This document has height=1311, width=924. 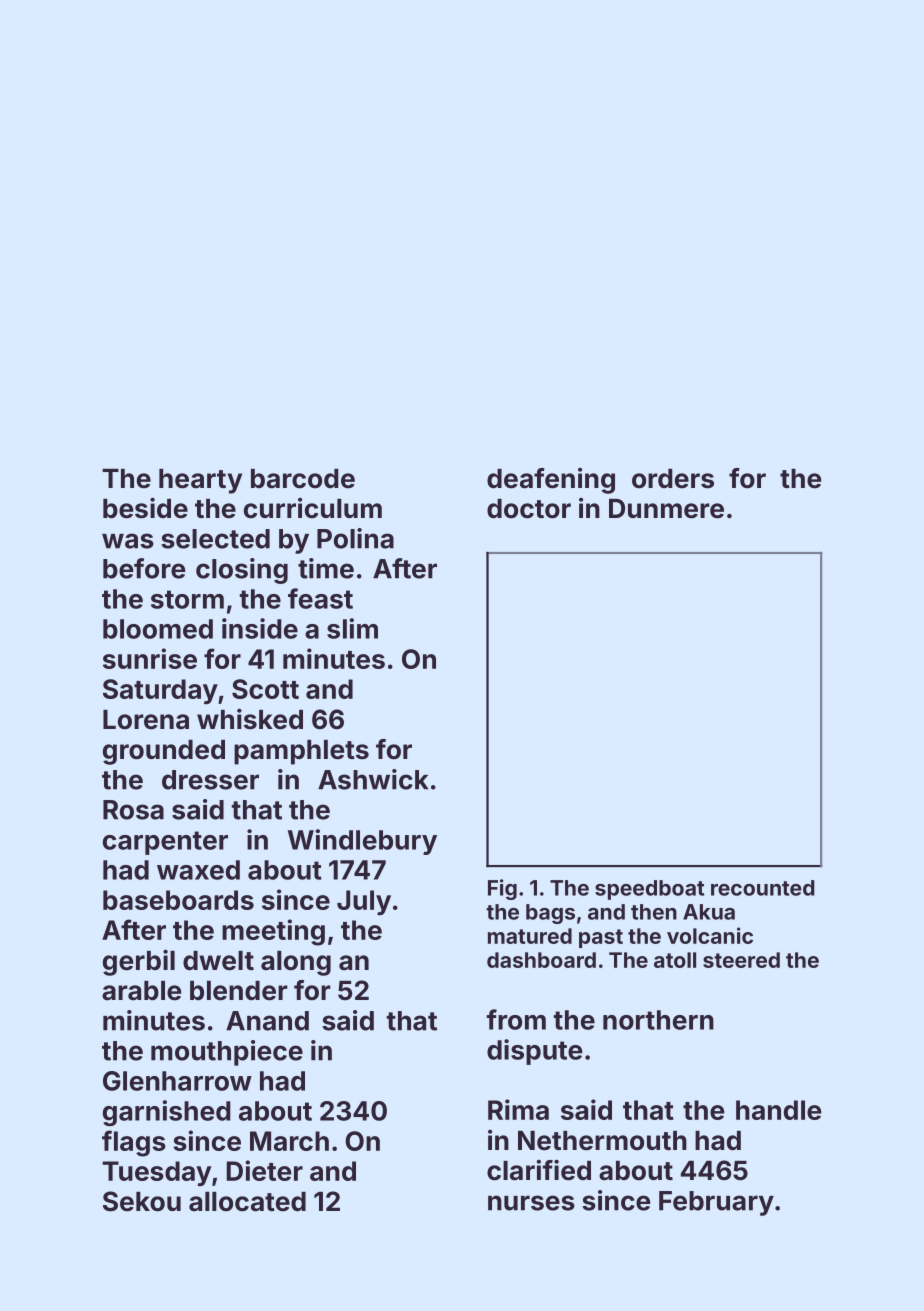 I want to click on March, so click(x=289, y=1141).
